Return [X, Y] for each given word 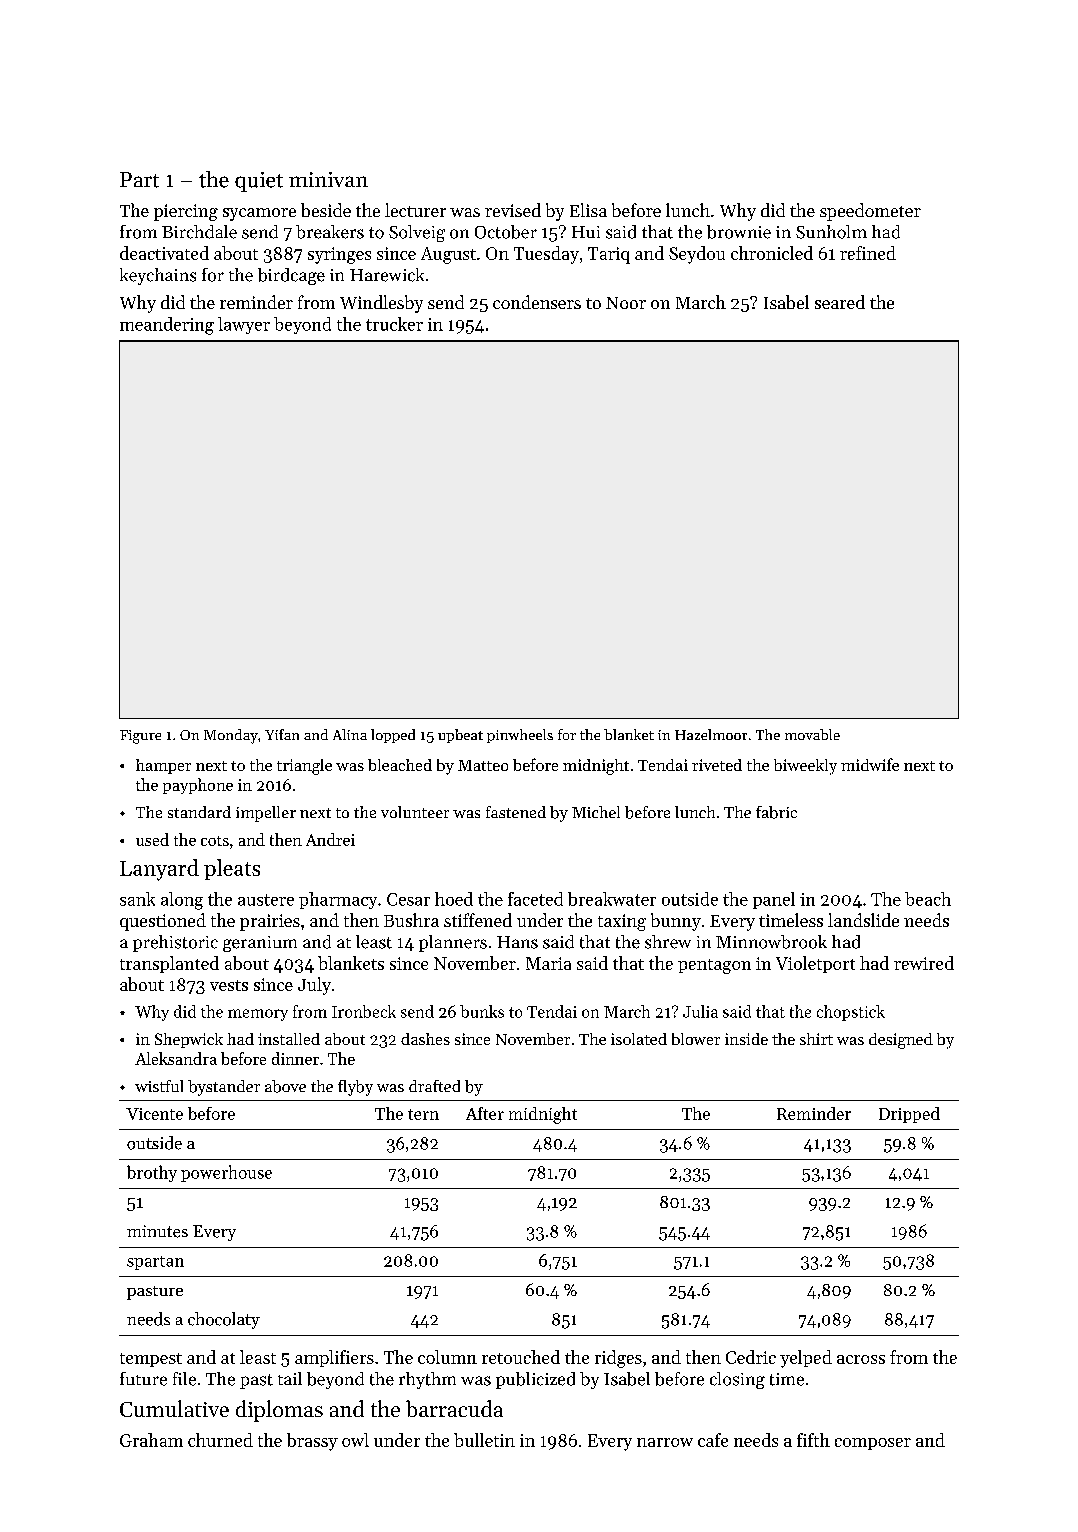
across [861, 1359]
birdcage [291, 276]
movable [812, 734]
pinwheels [520, 736]
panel [774, 900]
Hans [517, 942]
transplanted [169, 964]
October [506, 232]
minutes [157, 1231]
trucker [394, 324]
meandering [167, 326]
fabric [776, 812]
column [447, 1357]
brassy [312, 1442]
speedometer [870, 212]
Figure [140, 737]
